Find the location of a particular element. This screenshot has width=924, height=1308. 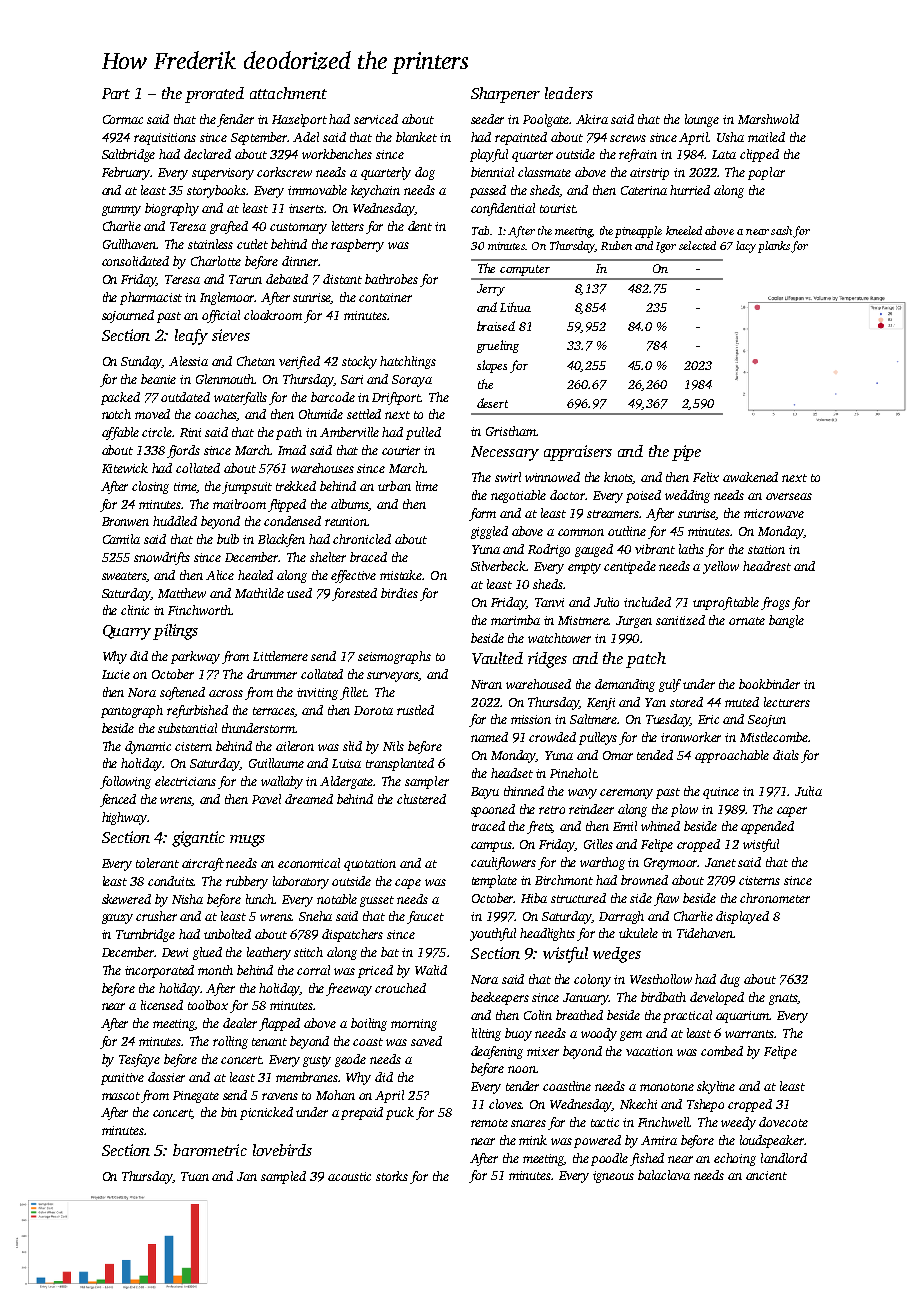

Lihua is located at coordinates (515, 307).
